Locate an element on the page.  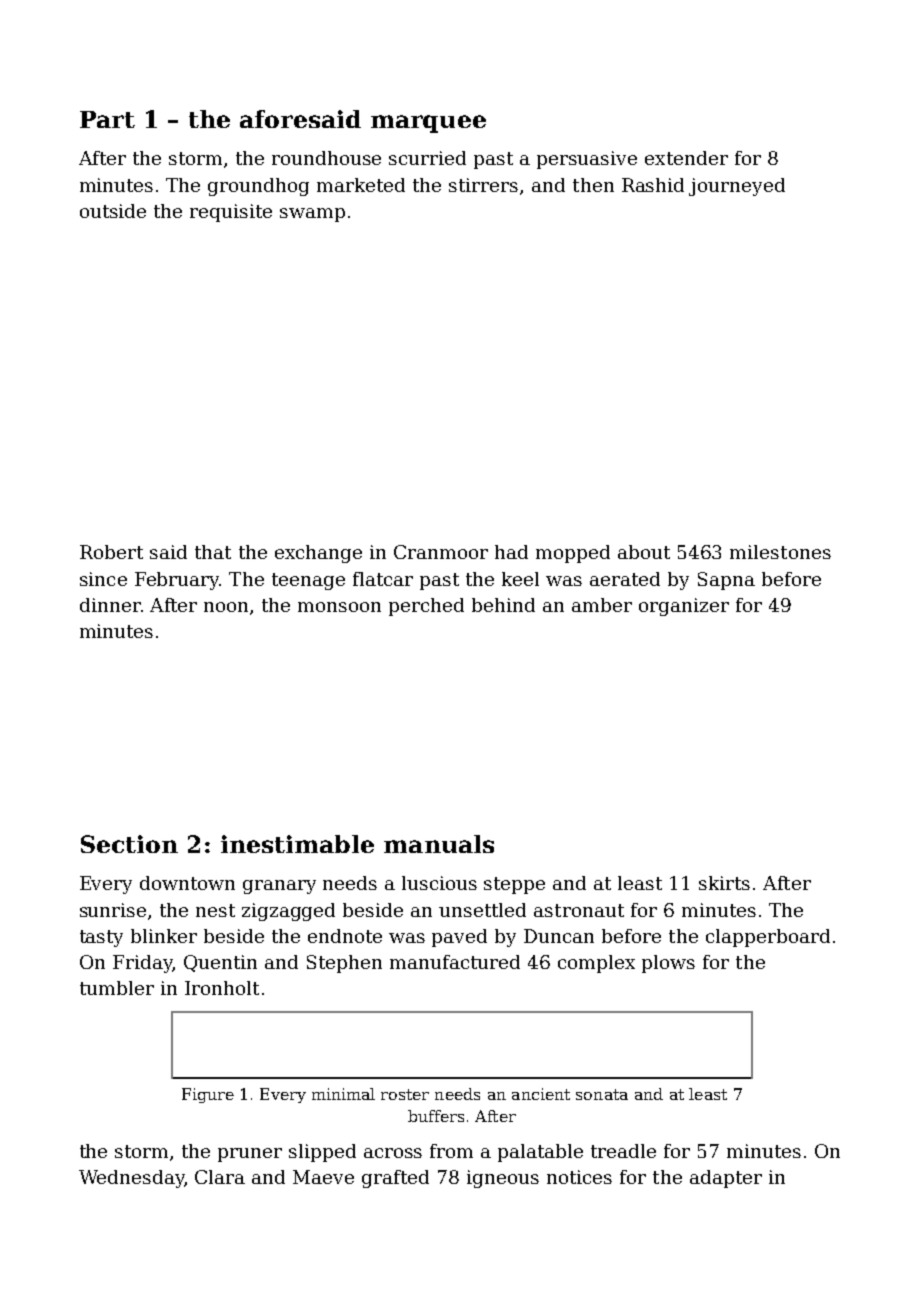
Clara is located at coordinates (220, 1177).
